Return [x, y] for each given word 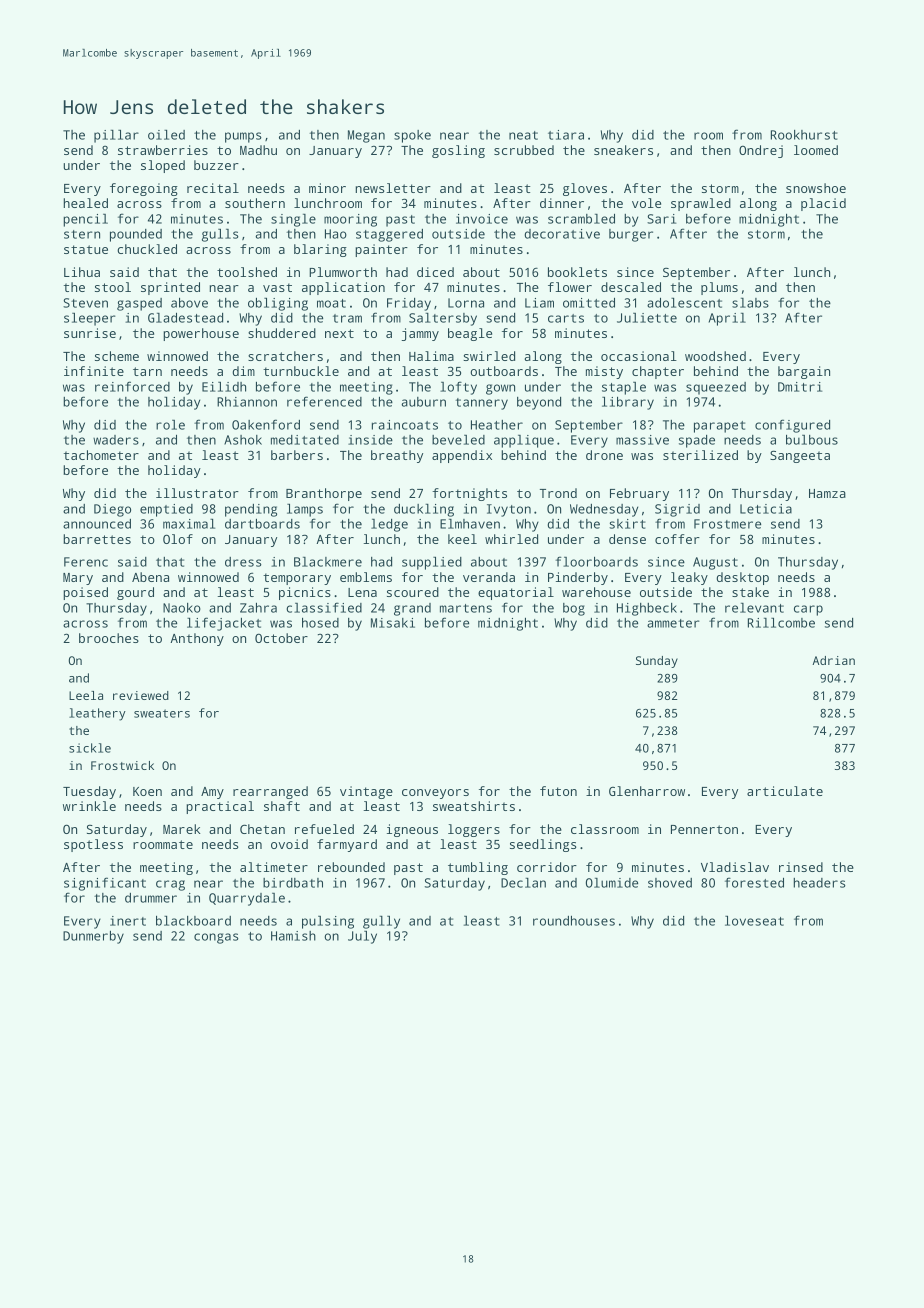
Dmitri [800, 387]
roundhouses [574, 921]
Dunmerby [93, 937]
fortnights [469, 494]
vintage [366, 792]
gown [500, 389]
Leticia [766, 509]
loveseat [754, 921]
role [170, 425]
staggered [389, 235]
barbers [297, 455]
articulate [785, 791]
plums [719, 288]
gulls [220, 235]
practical [220, 807]
